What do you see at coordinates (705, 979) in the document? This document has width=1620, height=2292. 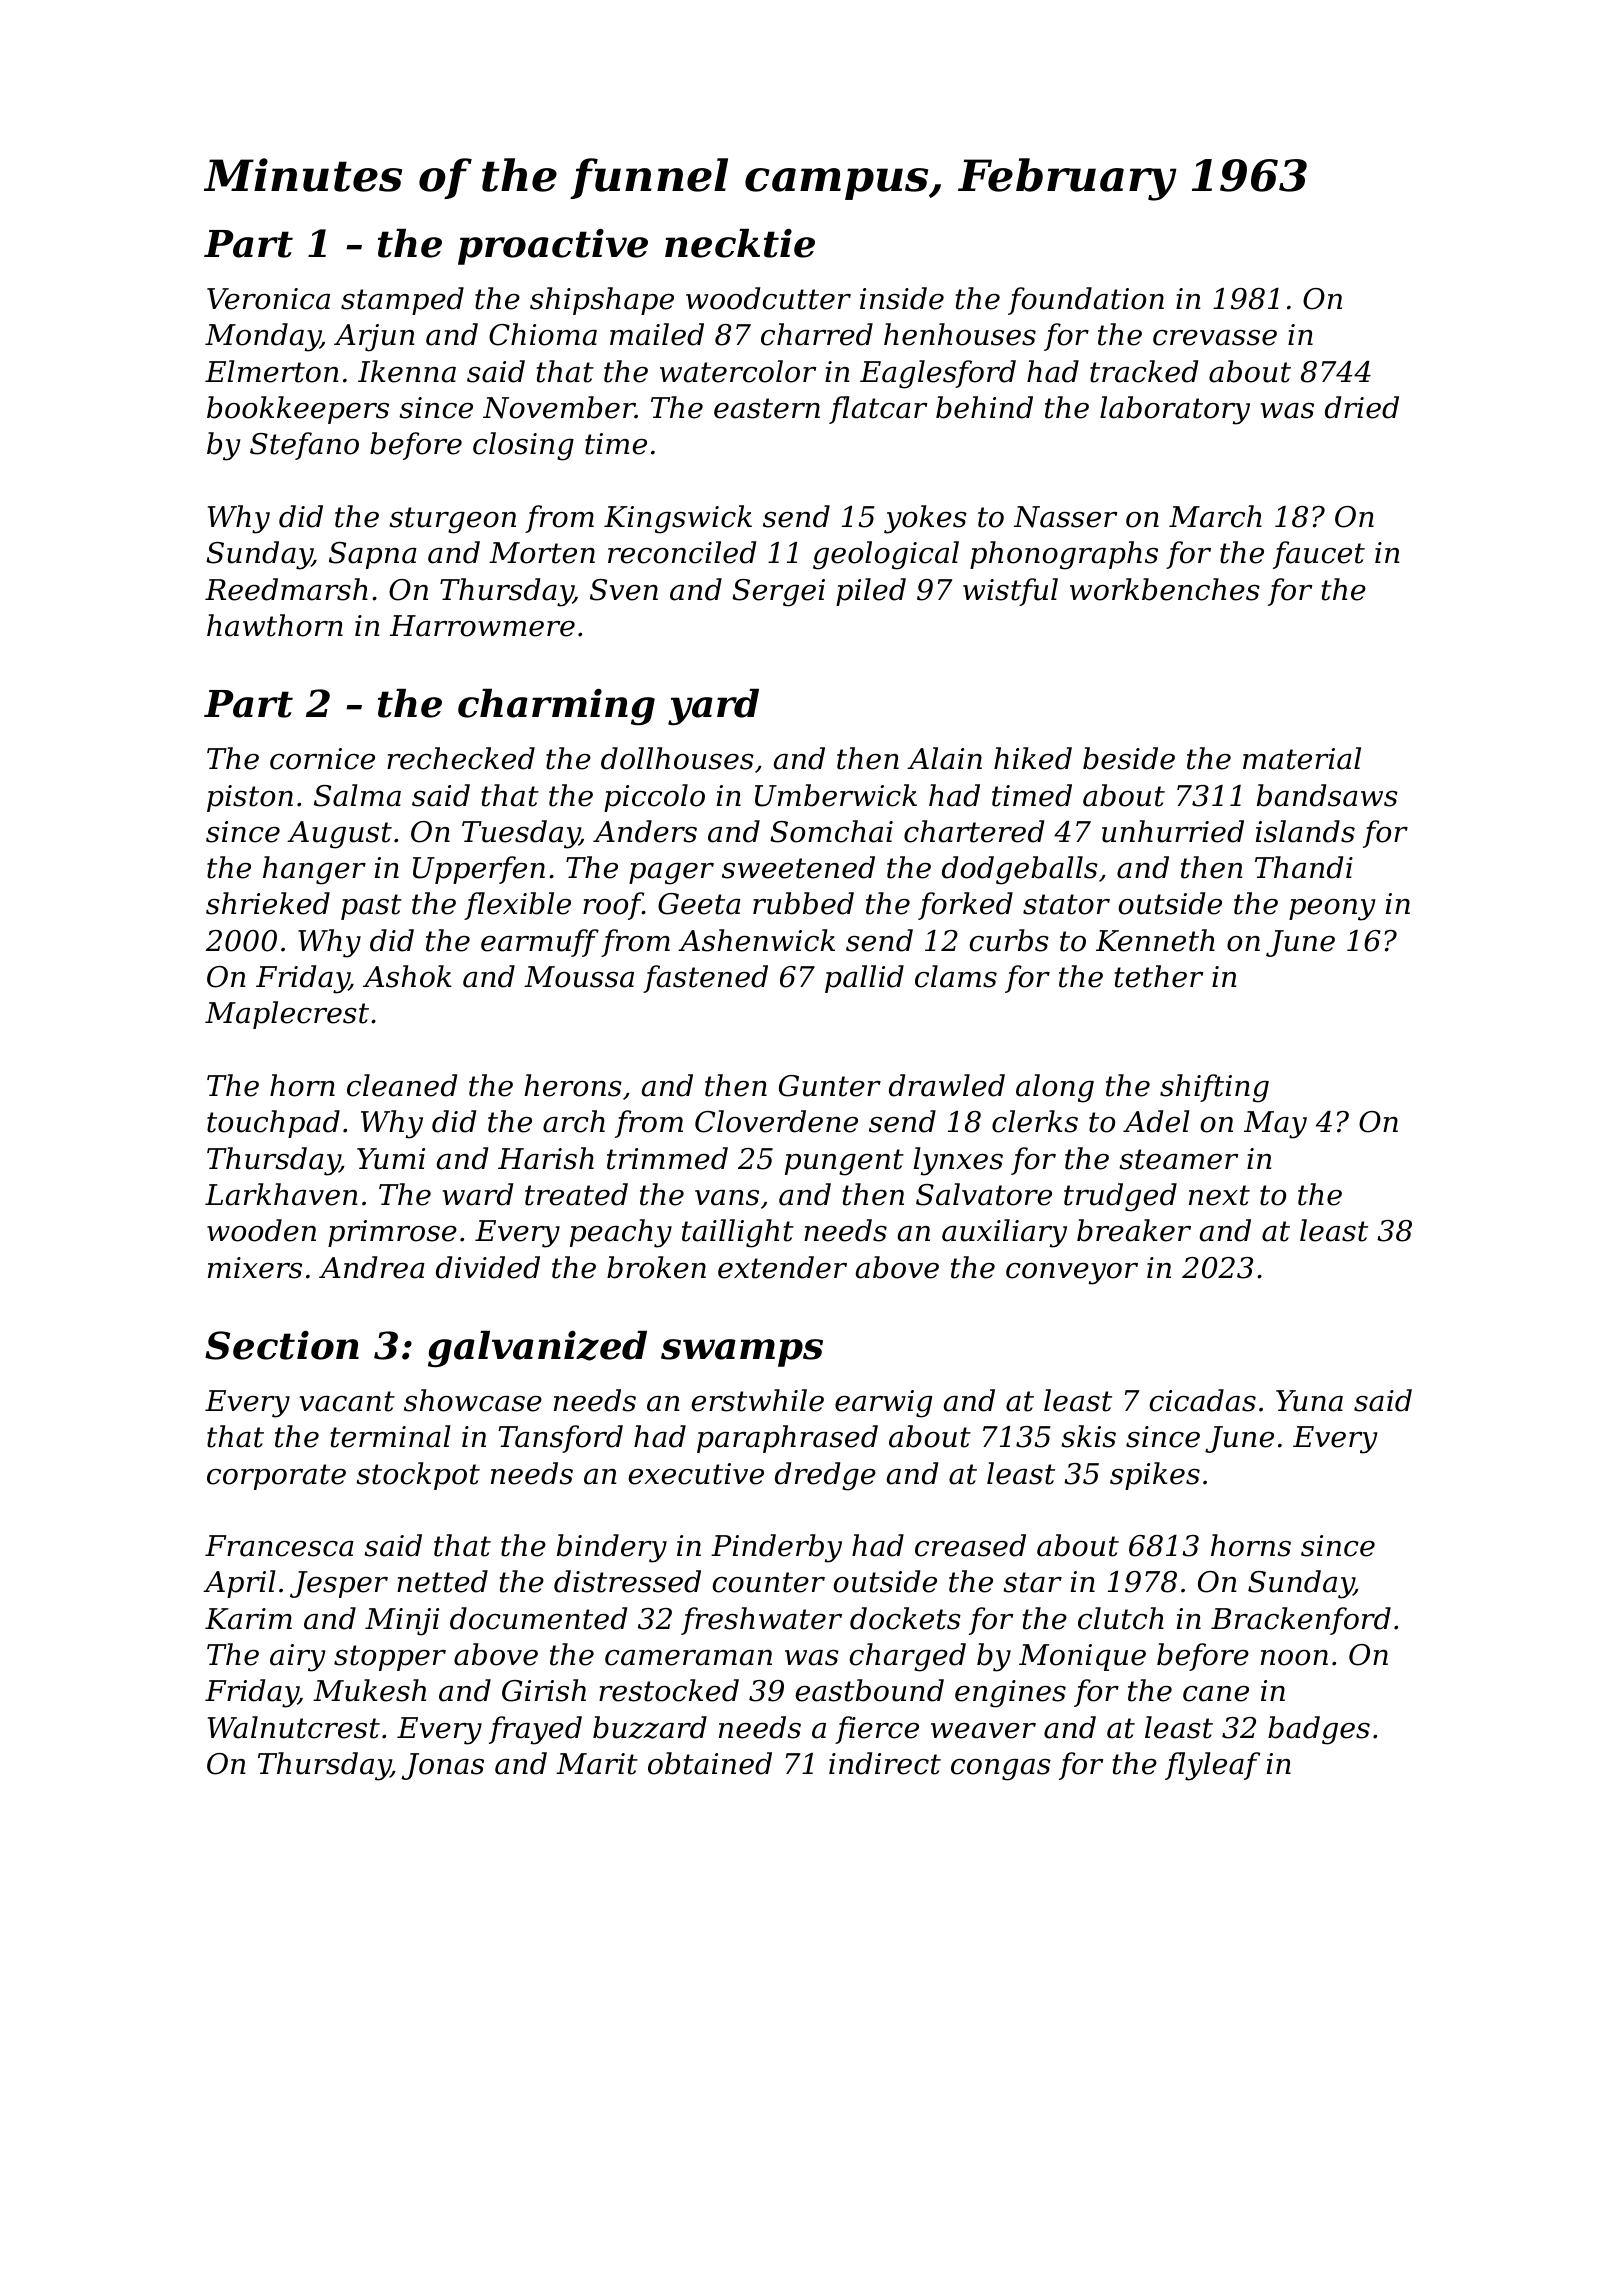 I see `fastened` at bounding box center [705, 979].
